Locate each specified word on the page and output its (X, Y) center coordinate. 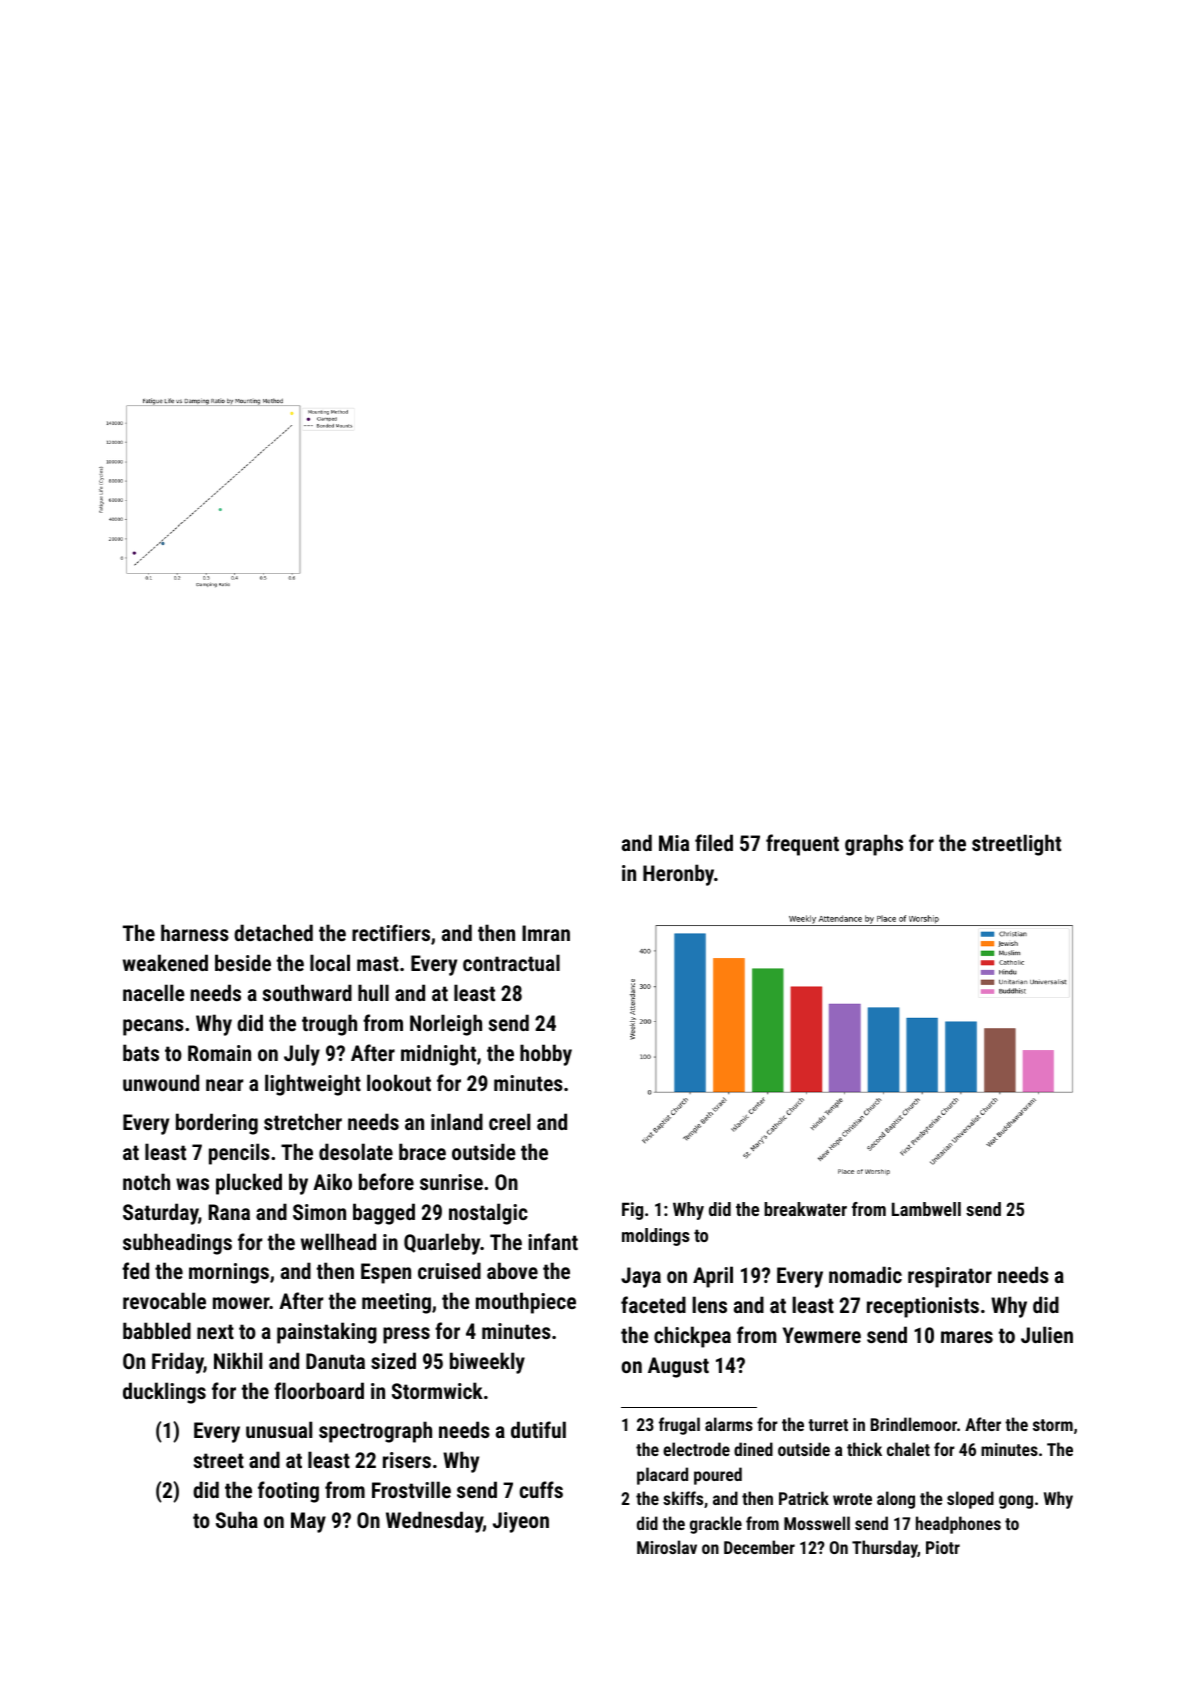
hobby (546, 1055)
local (330, 962)
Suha (237, 1519)
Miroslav (667, 1547)
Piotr (943, 1547)
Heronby (678, 875)
